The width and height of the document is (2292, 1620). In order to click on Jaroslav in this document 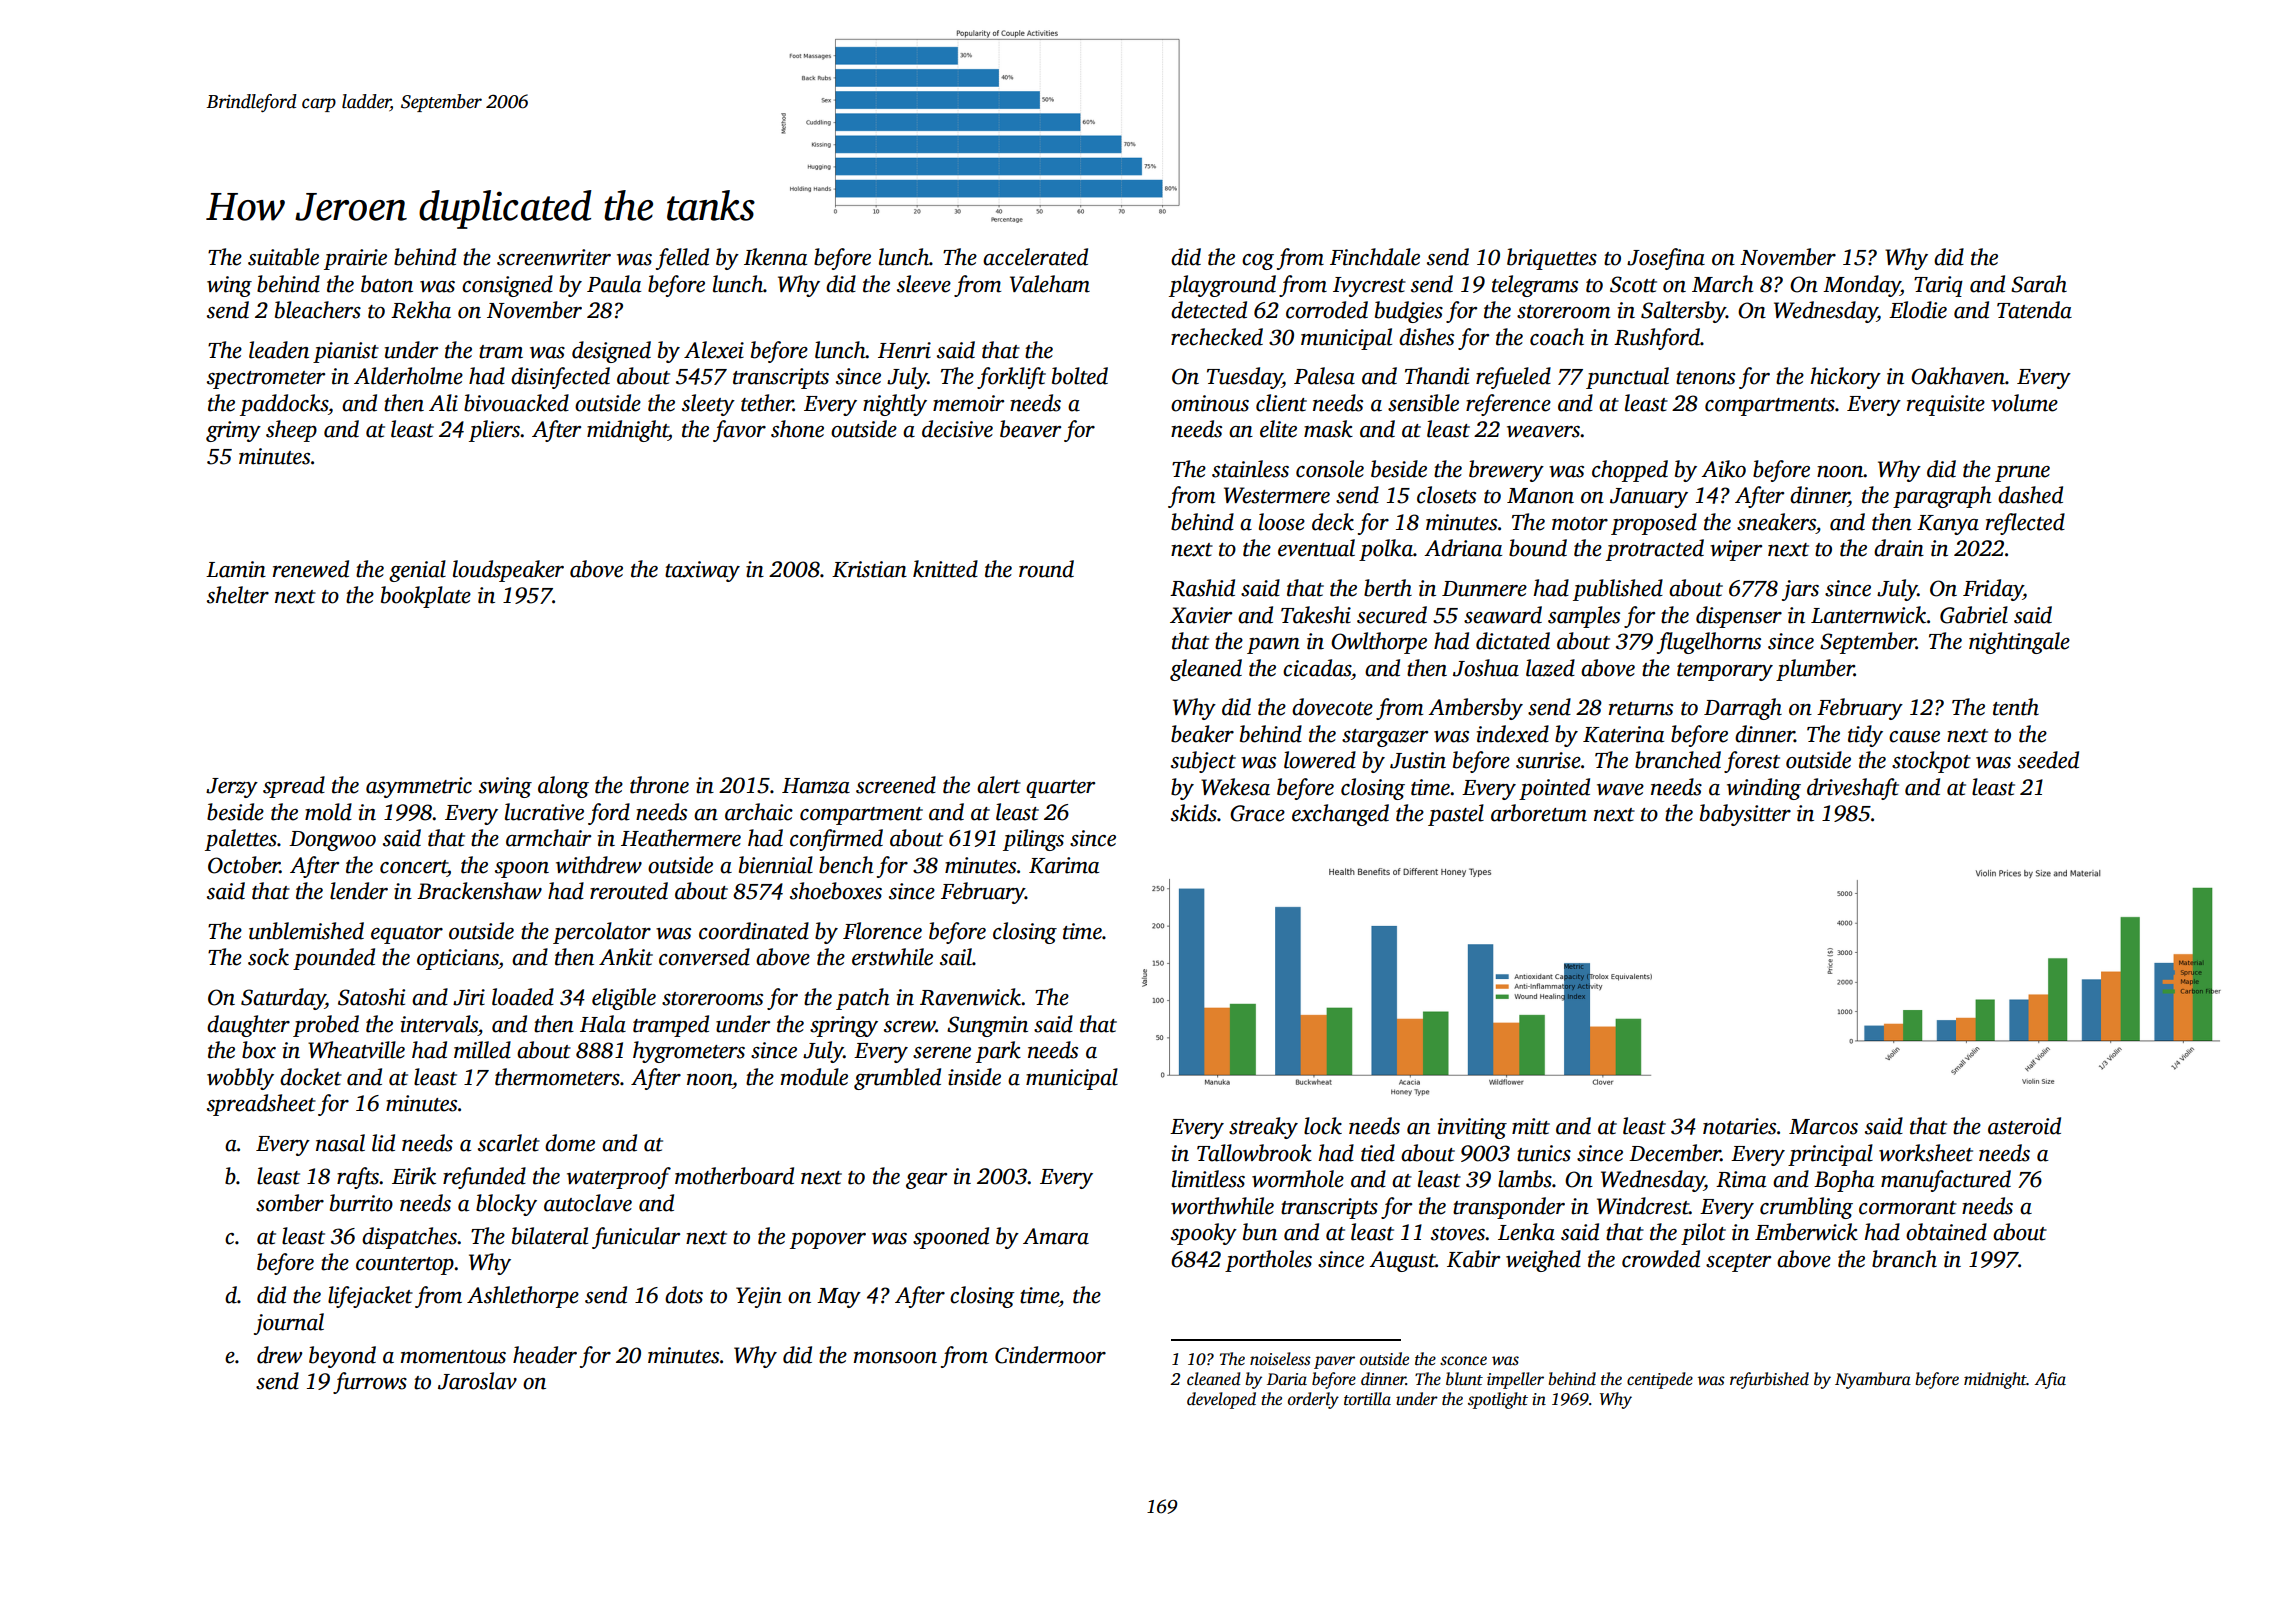, I will do `click(477, 1381)`.
